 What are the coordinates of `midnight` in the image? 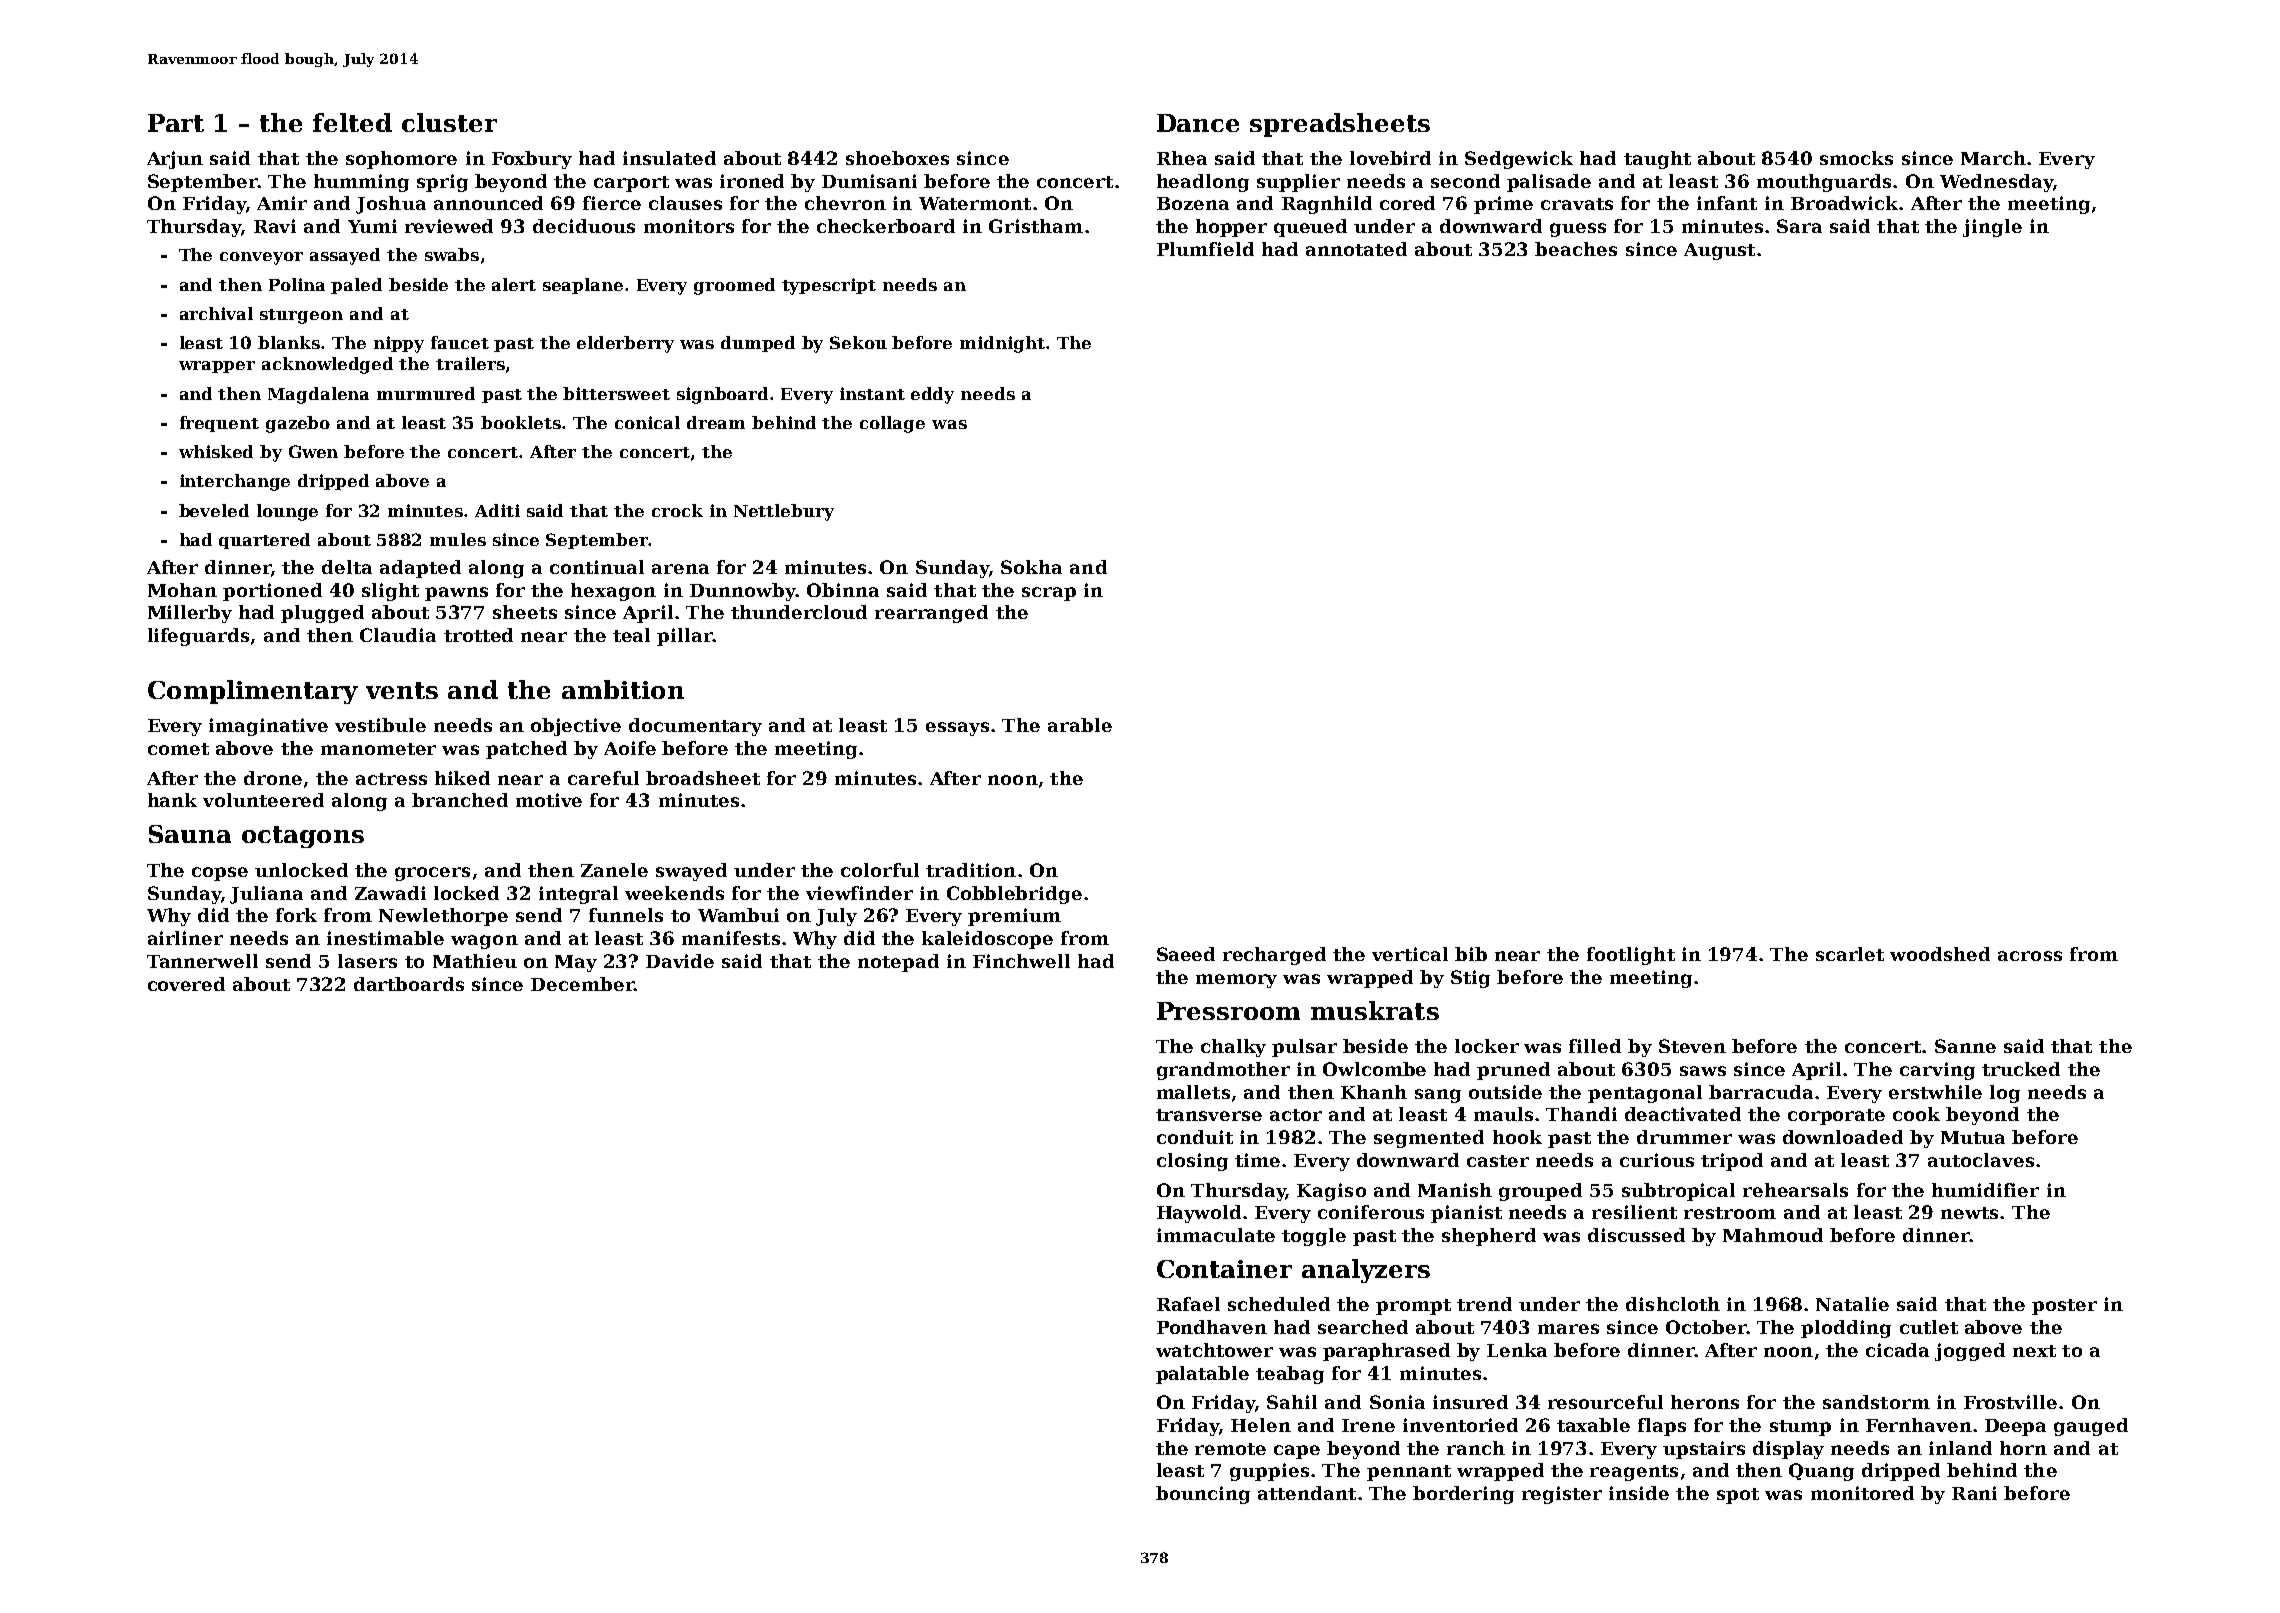 It's located at (1002, 344).
